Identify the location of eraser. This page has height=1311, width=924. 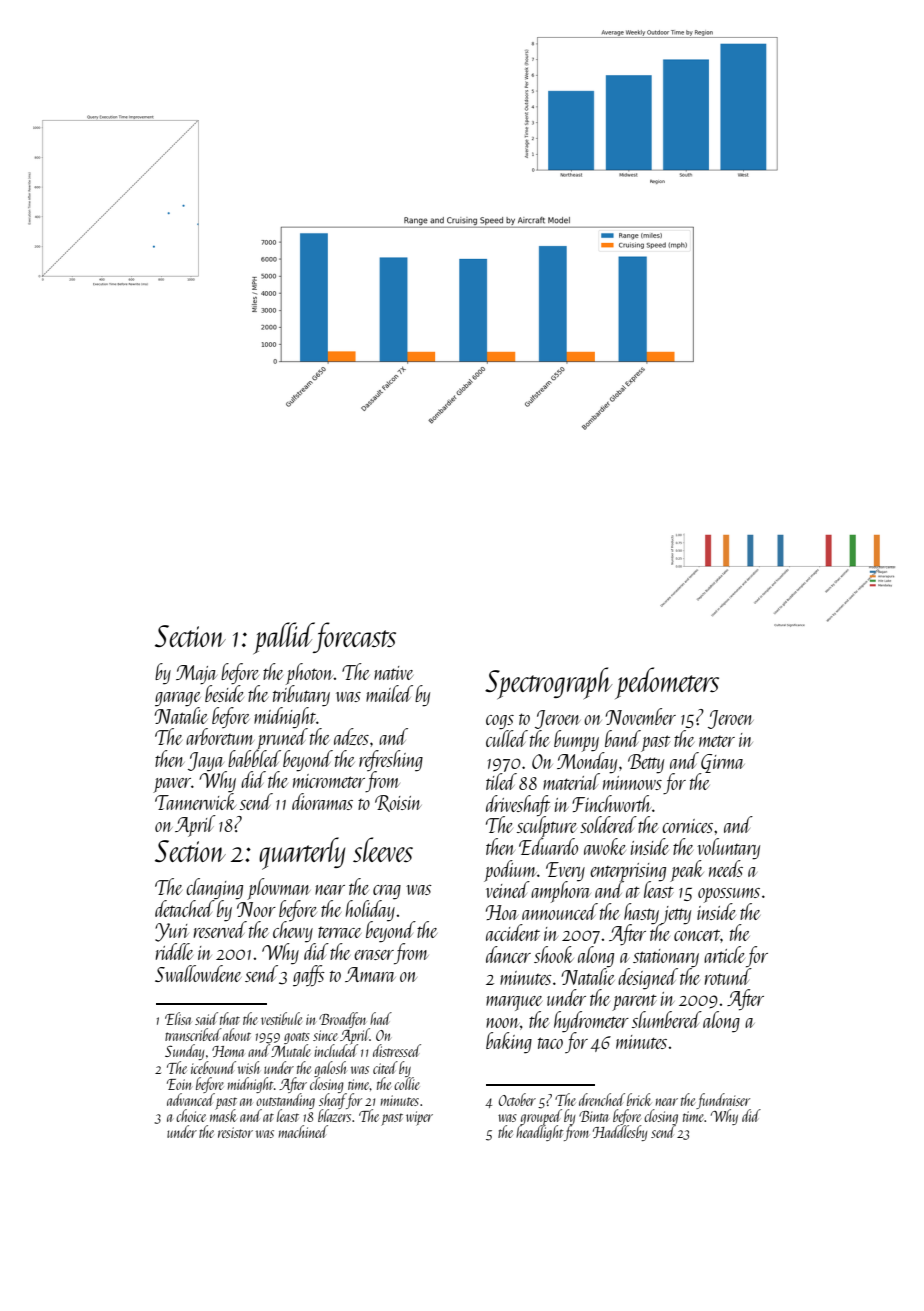
(374, 955).
